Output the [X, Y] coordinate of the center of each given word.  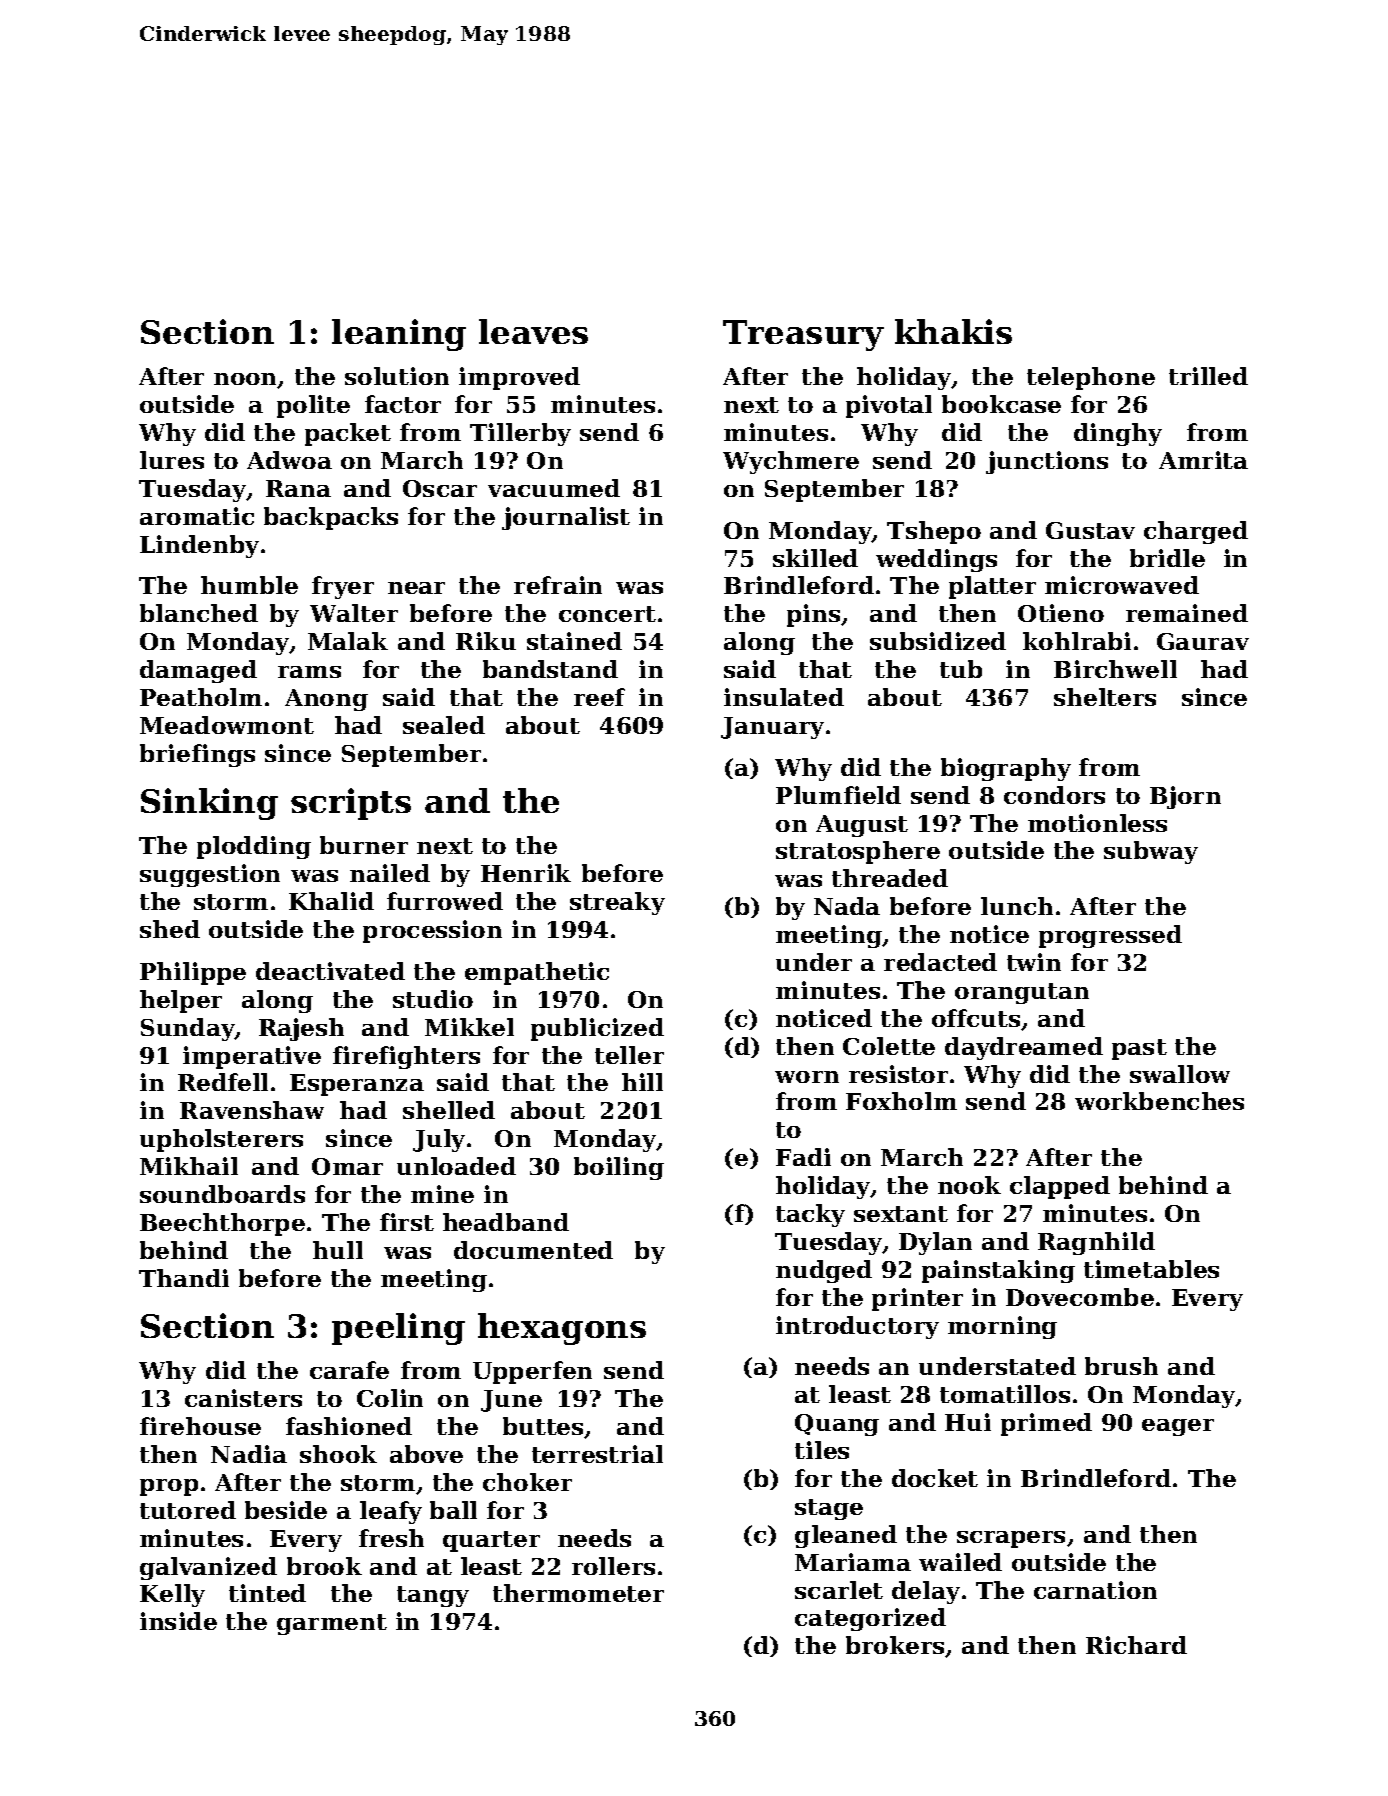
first [407, 1222]
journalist [566, 518]
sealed [444, 725]
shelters [1105, 697]
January [772, 728]
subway [1151, 852]
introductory [857, 1327]
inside [178, 1621]
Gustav [1090, 530]
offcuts [976, 1018]
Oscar [440, 488]
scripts [351, 804]
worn [807, 1077]
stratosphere [858, 852]
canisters [243, 1398]
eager [1178, 1427]
